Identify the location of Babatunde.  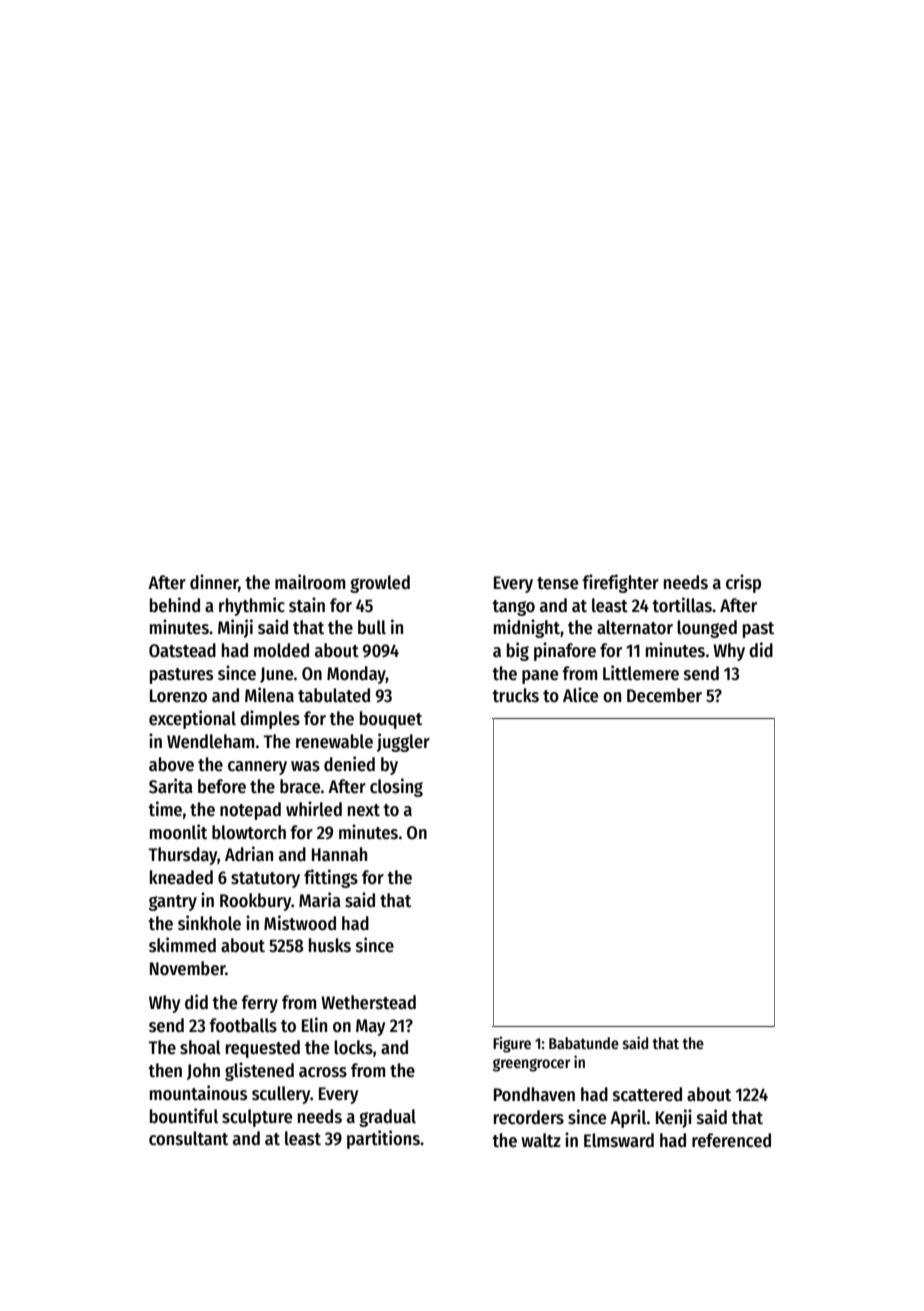
(584, 1043).
